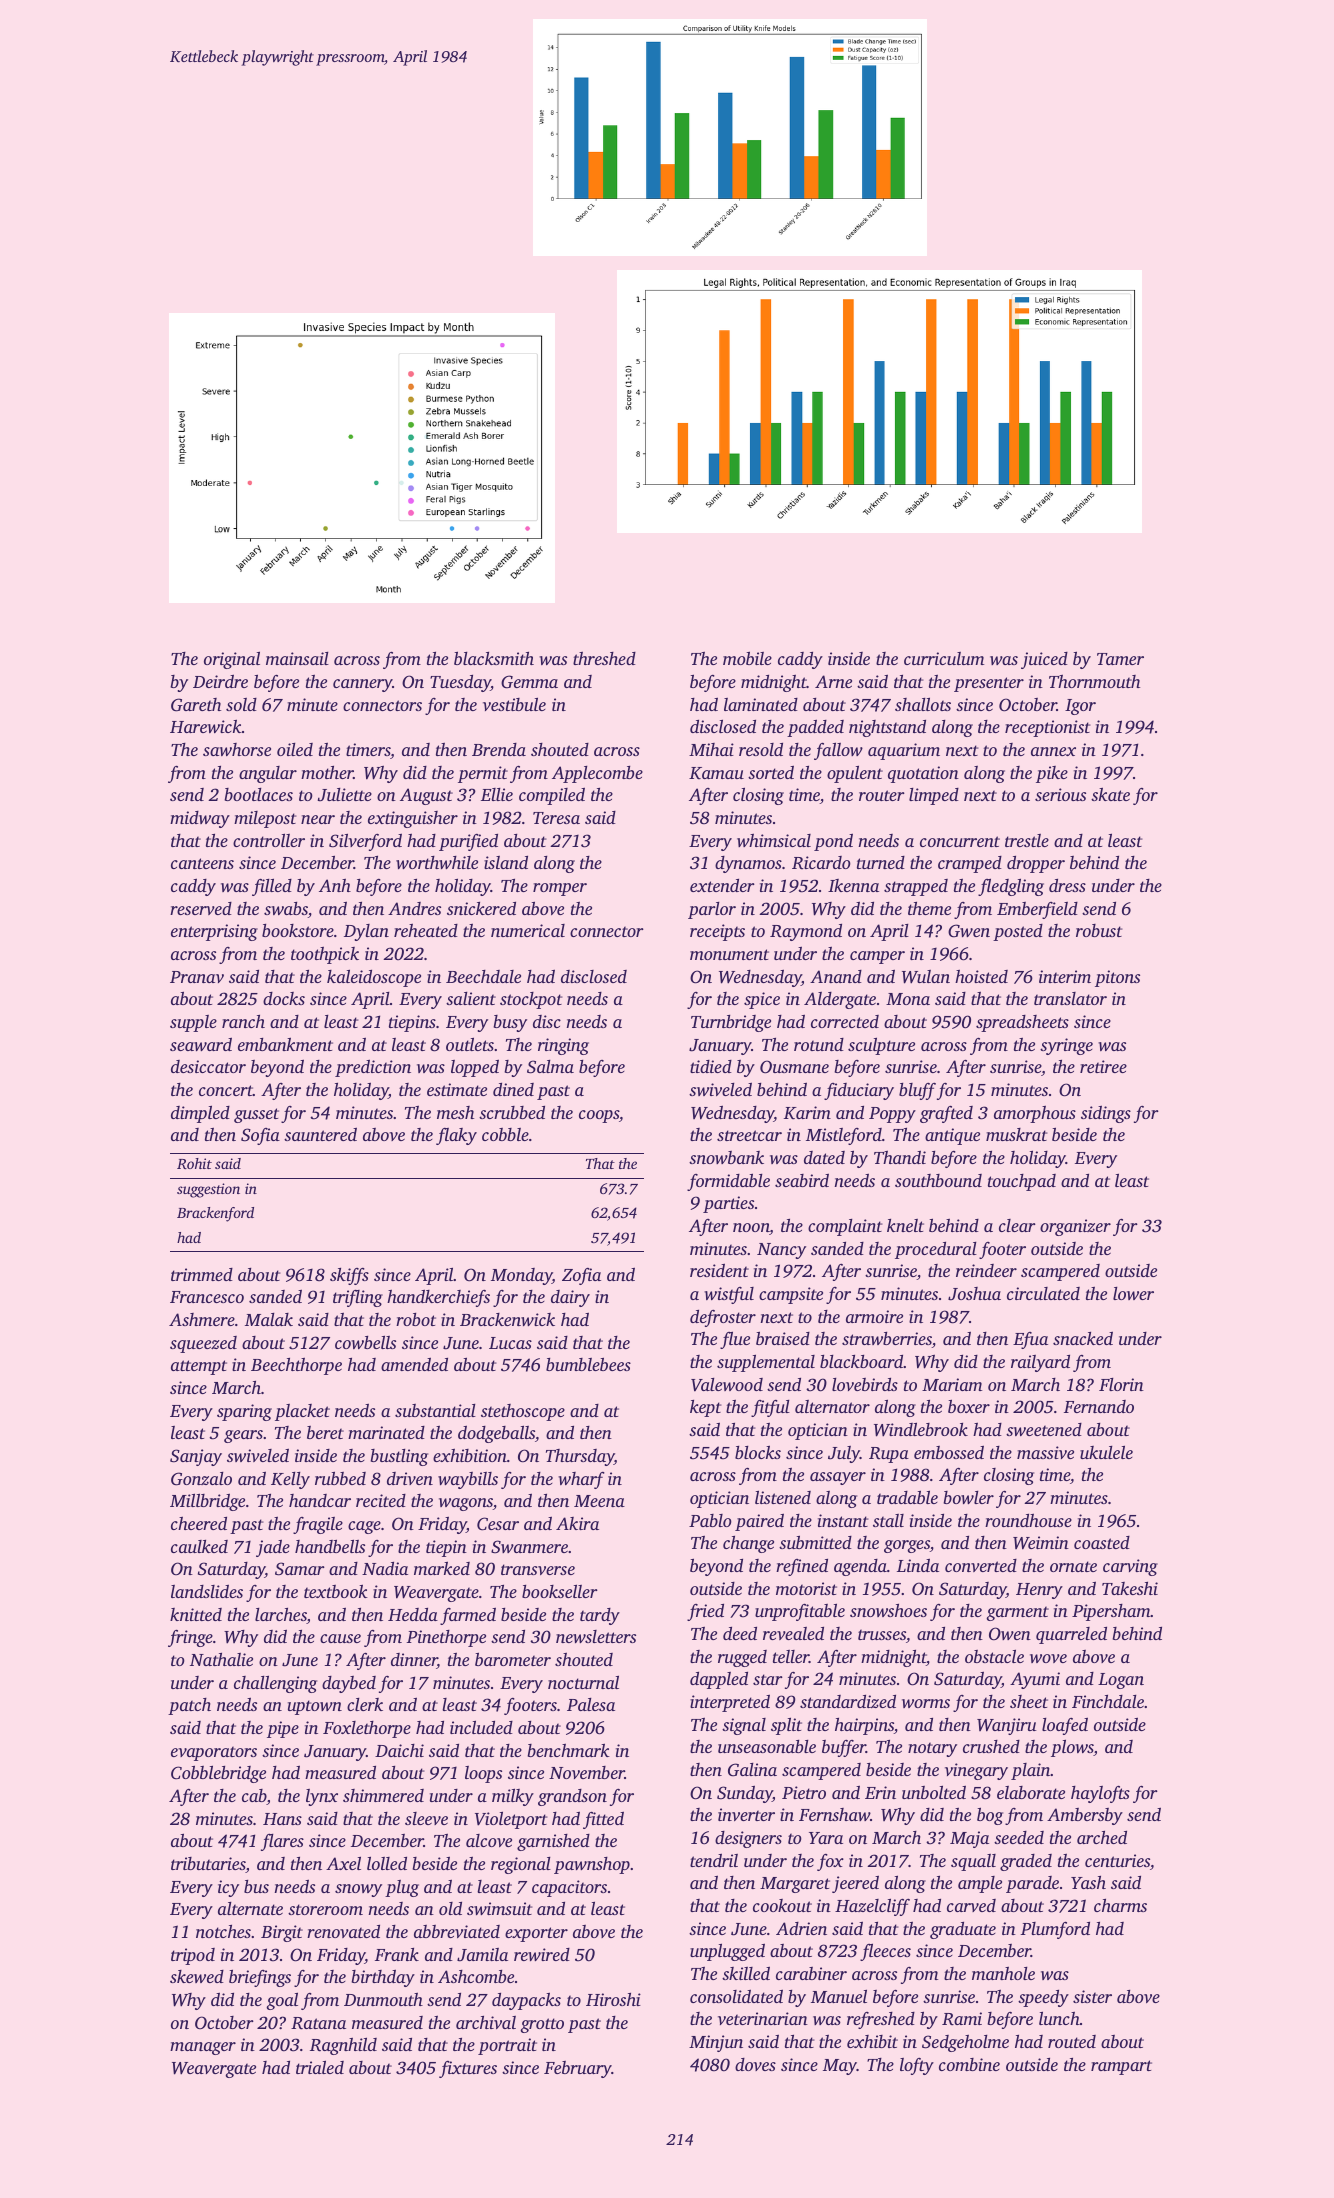 The width and height of the screenshot is (1334, 2198). What do you see at coordinates (705, 1612) in the screenshot?
I see `fried` at bounding box center [705, 1612].
